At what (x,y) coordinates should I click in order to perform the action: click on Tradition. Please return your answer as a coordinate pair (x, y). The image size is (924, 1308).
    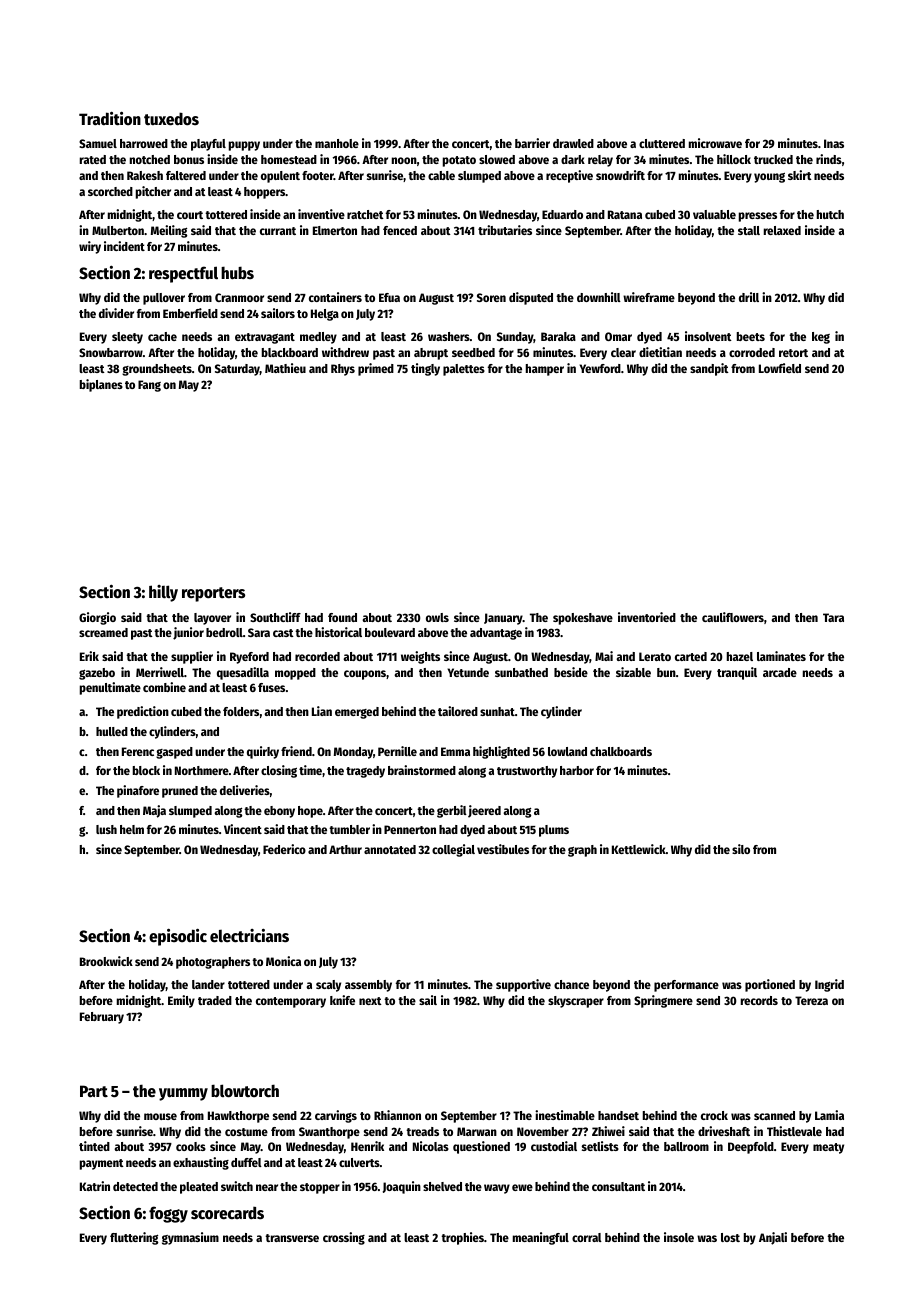
    Looking at the image, I should click on (110, 118).
